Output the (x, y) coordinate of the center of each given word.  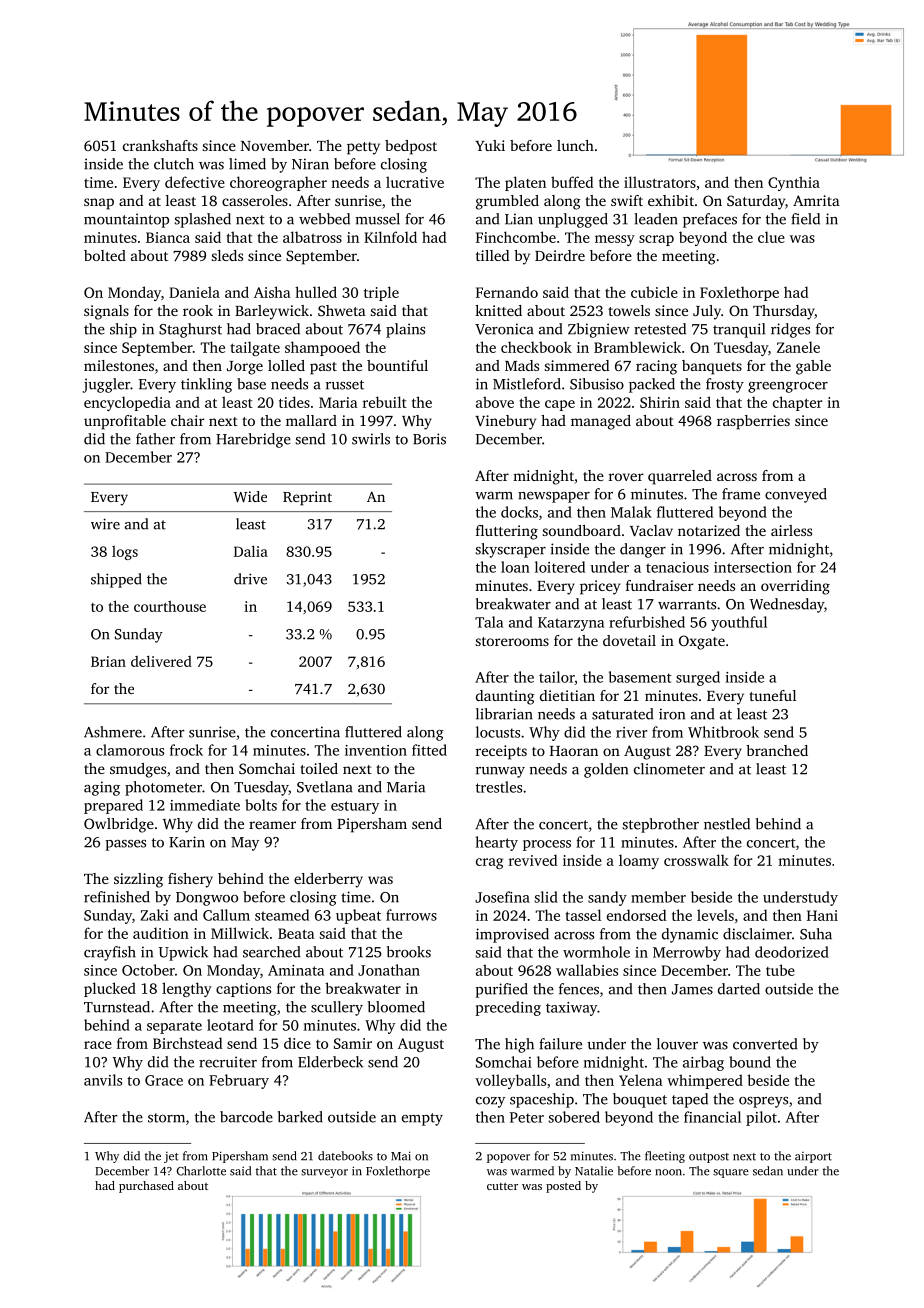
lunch (575, 145)
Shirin (660, 402)
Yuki (490, 145)
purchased (146, 1187)
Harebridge (253, 440)
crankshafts (160, 145)
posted (563, 1187)
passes (126, 845)
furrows (411, 915)
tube (780, 970)
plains (405, 330)
